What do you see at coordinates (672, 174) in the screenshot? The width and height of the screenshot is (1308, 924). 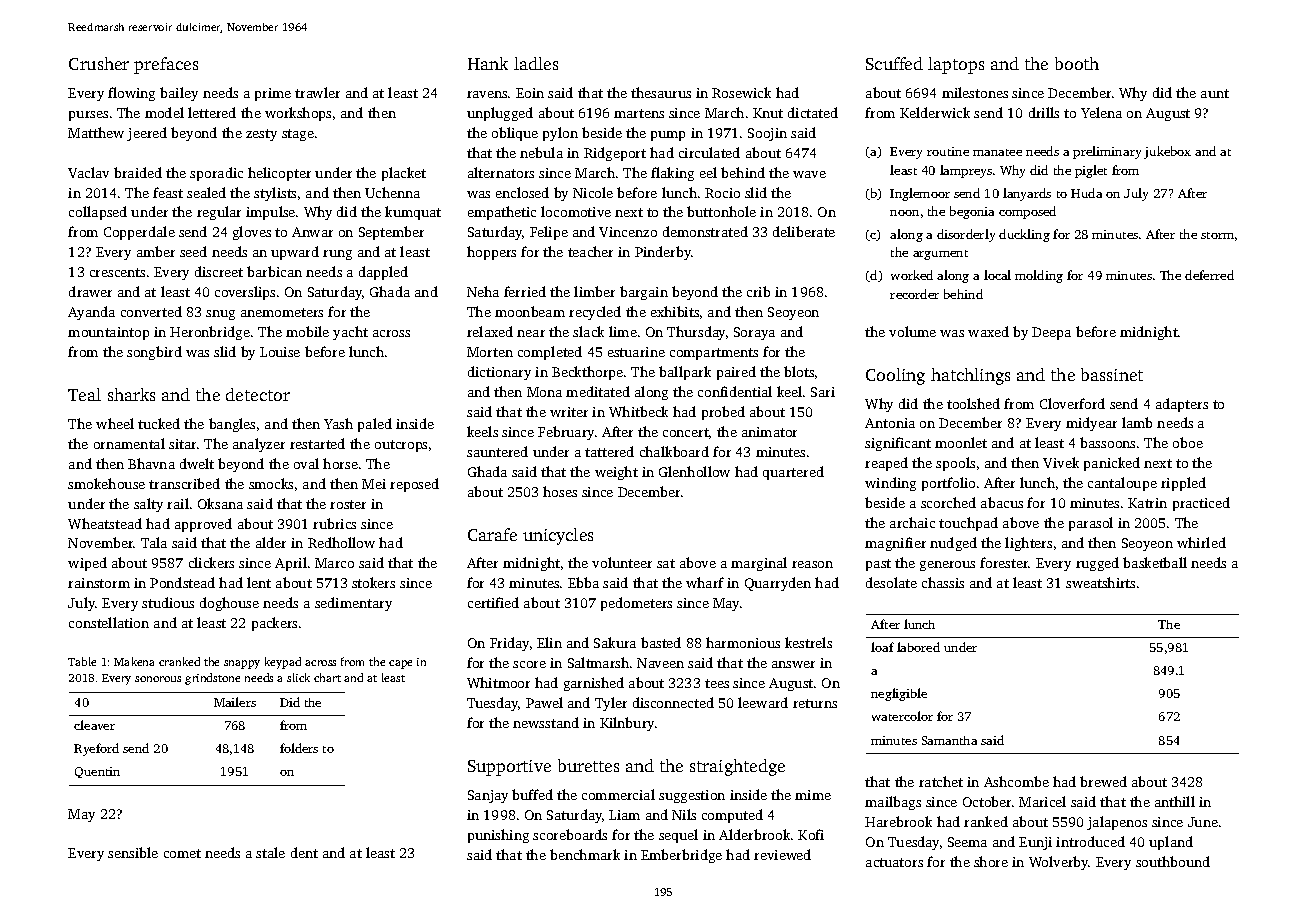 I see `flaking` at bounding box center [672, 174].
